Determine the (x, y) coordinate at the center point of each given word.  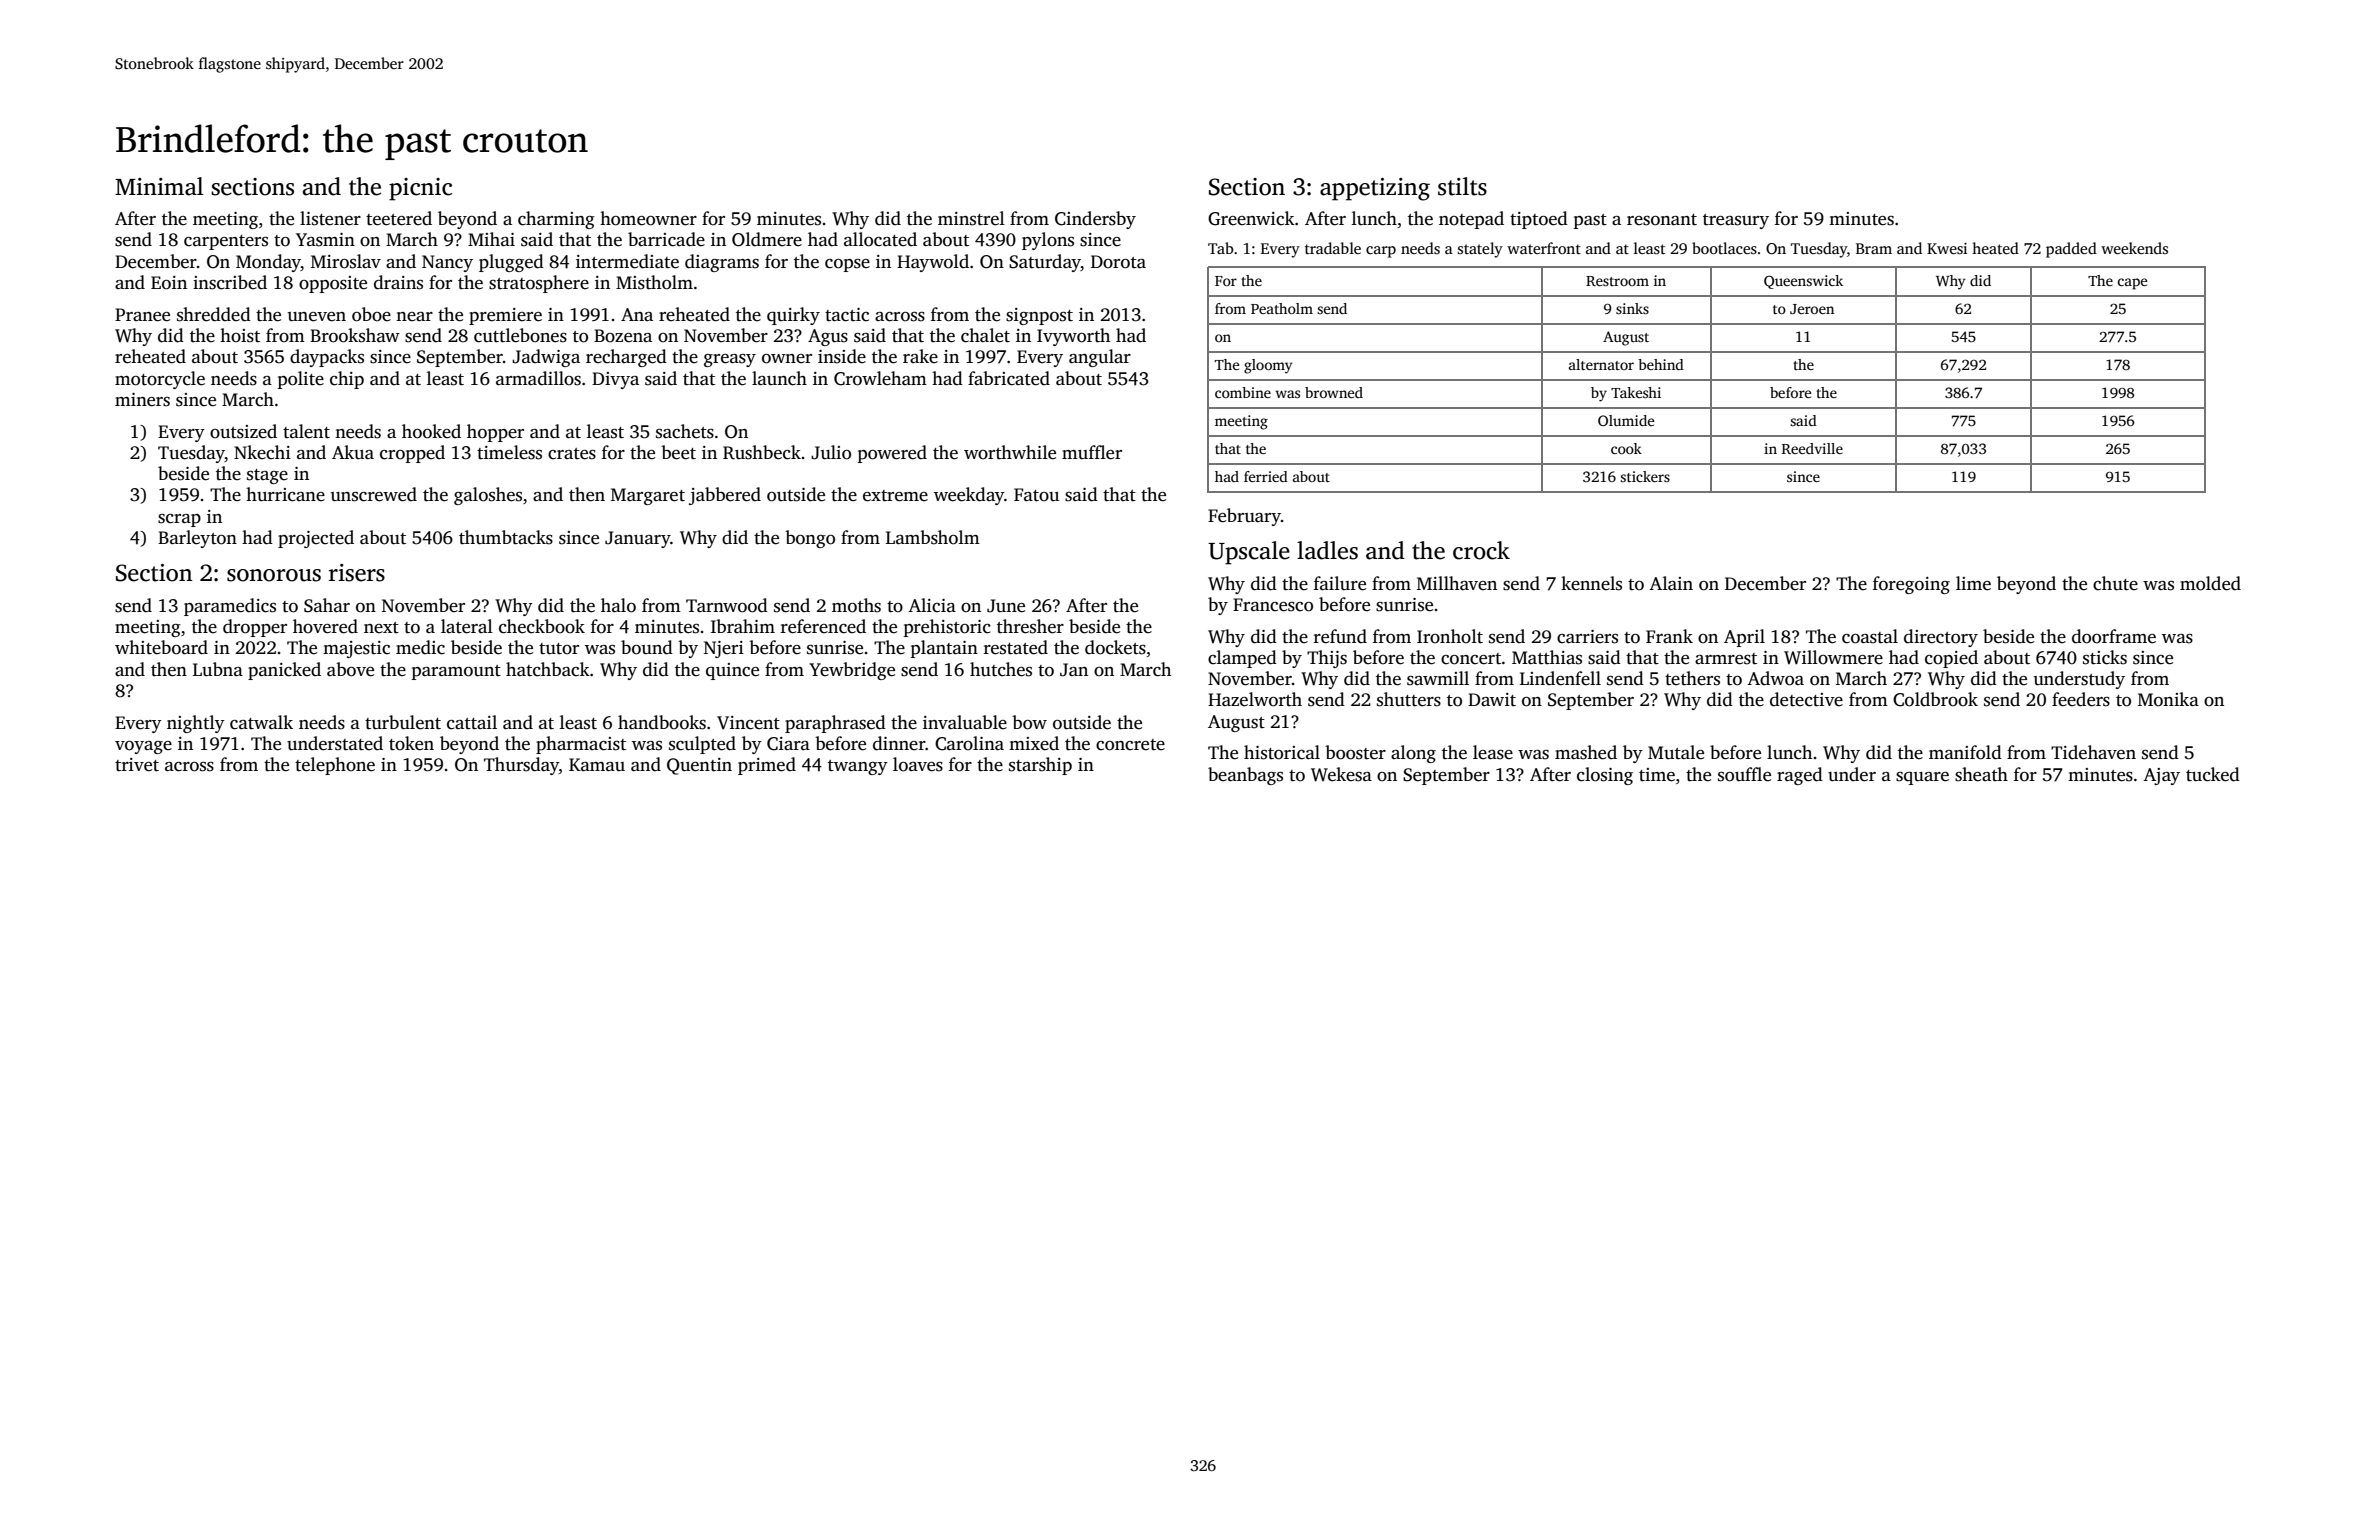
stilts (1462, 186)
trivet (137, 765)
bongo (810, 539)
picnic (420, 189)
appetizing (1375, 189)
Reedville (1812, 448)
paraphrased (835, 724)
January (638, 539)
